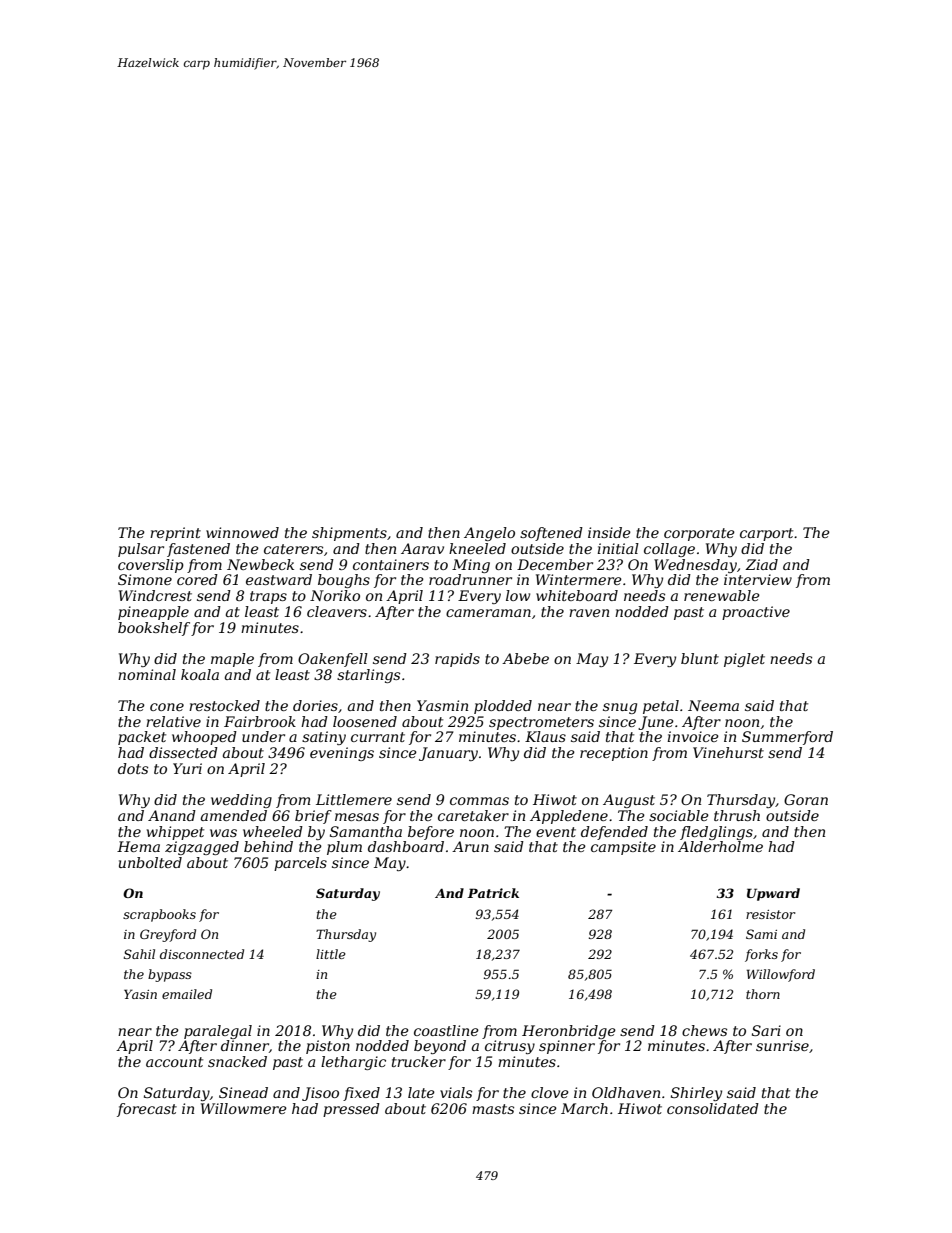 The width and height of the image is (952, 1233). Describe the element at coordinates (470, 579) in the image. I see `roadrunner` at that location.
